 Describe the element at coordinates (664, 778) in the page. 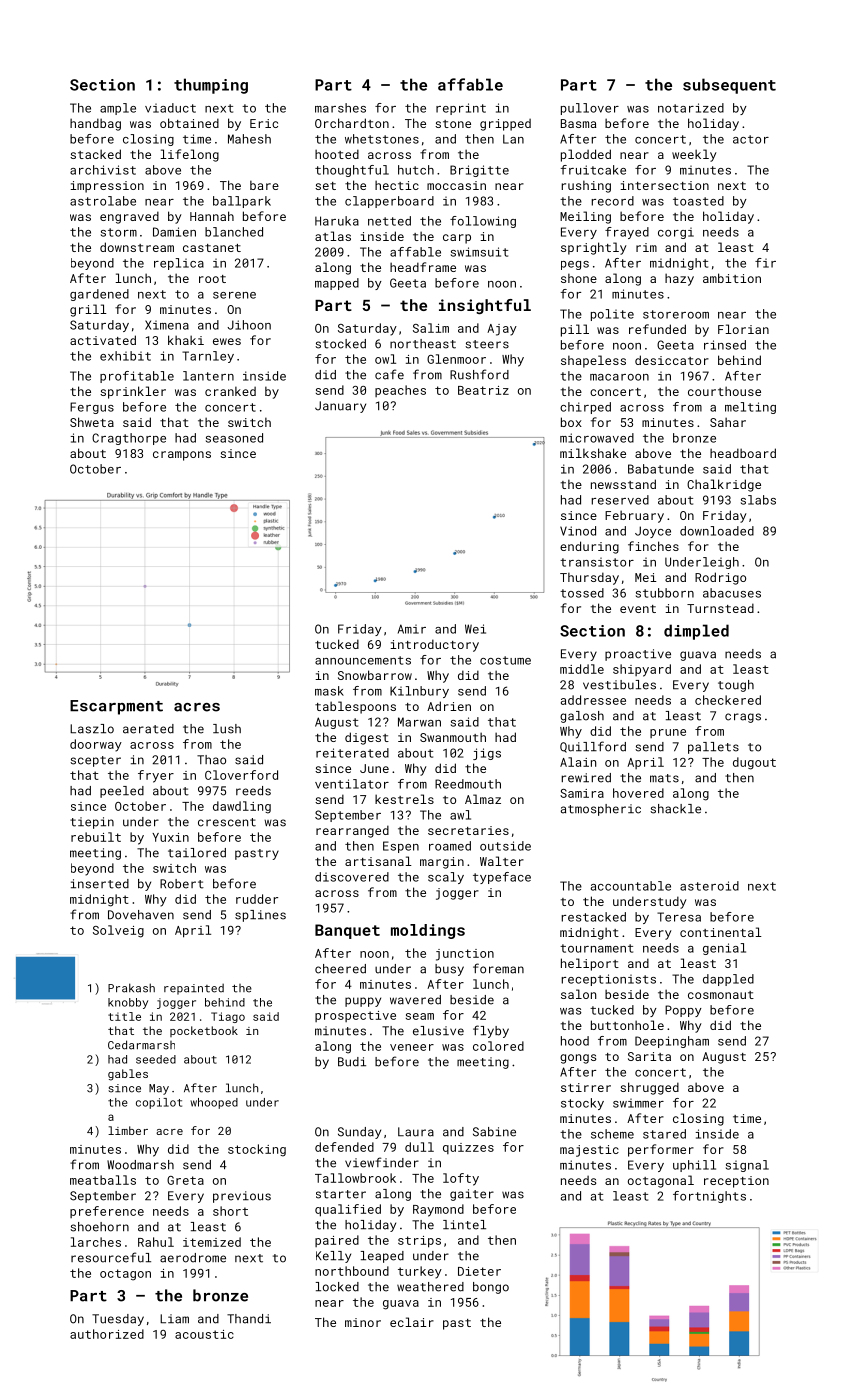

I see `mats` at that location.
